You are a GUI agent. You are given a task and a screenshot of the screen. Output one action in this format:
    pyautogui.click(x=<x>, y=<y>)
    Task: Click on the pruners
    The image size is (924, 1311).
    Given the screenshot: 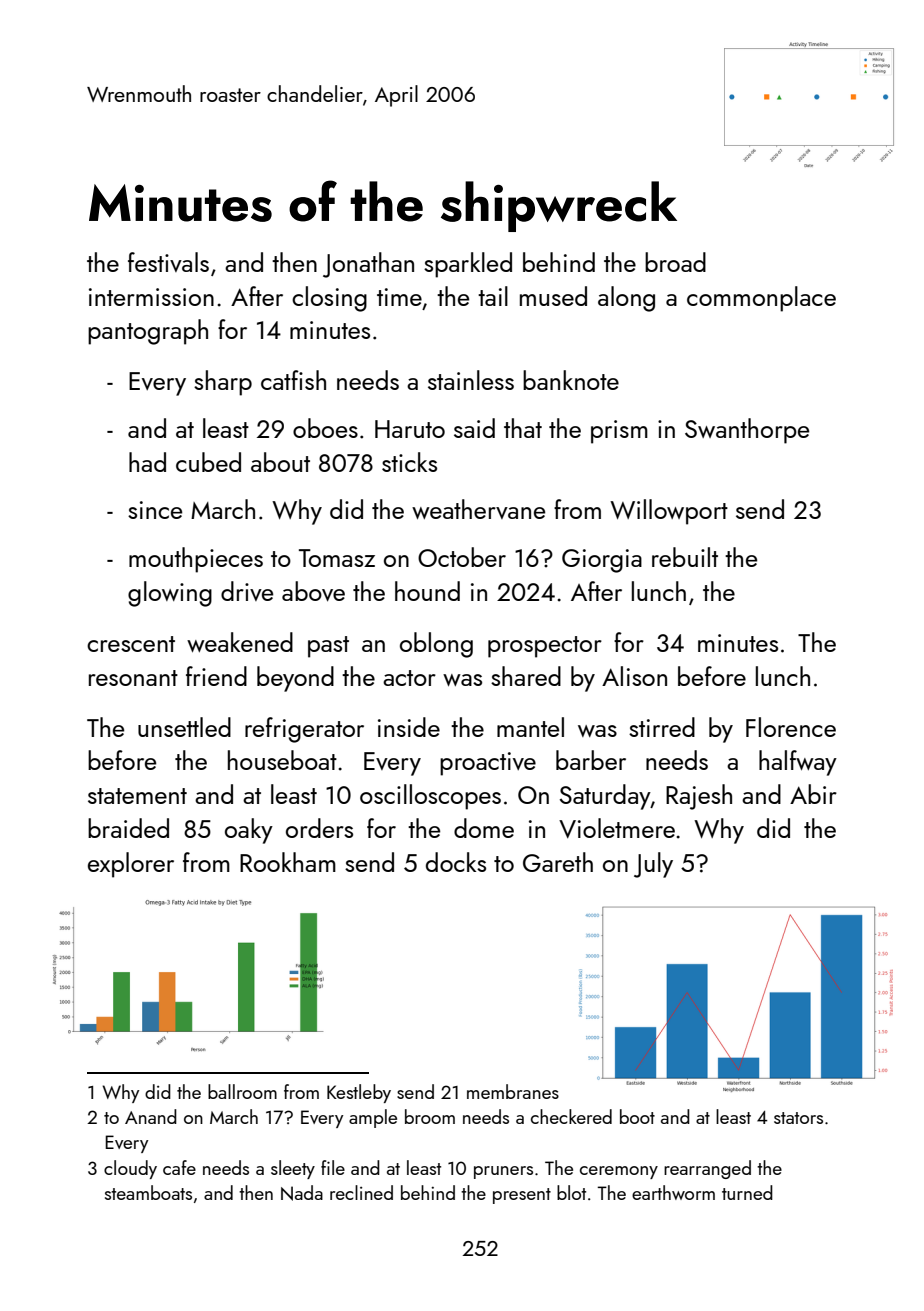 What is the action you would take?
    pyautogui.click(x=503, y=1172)
